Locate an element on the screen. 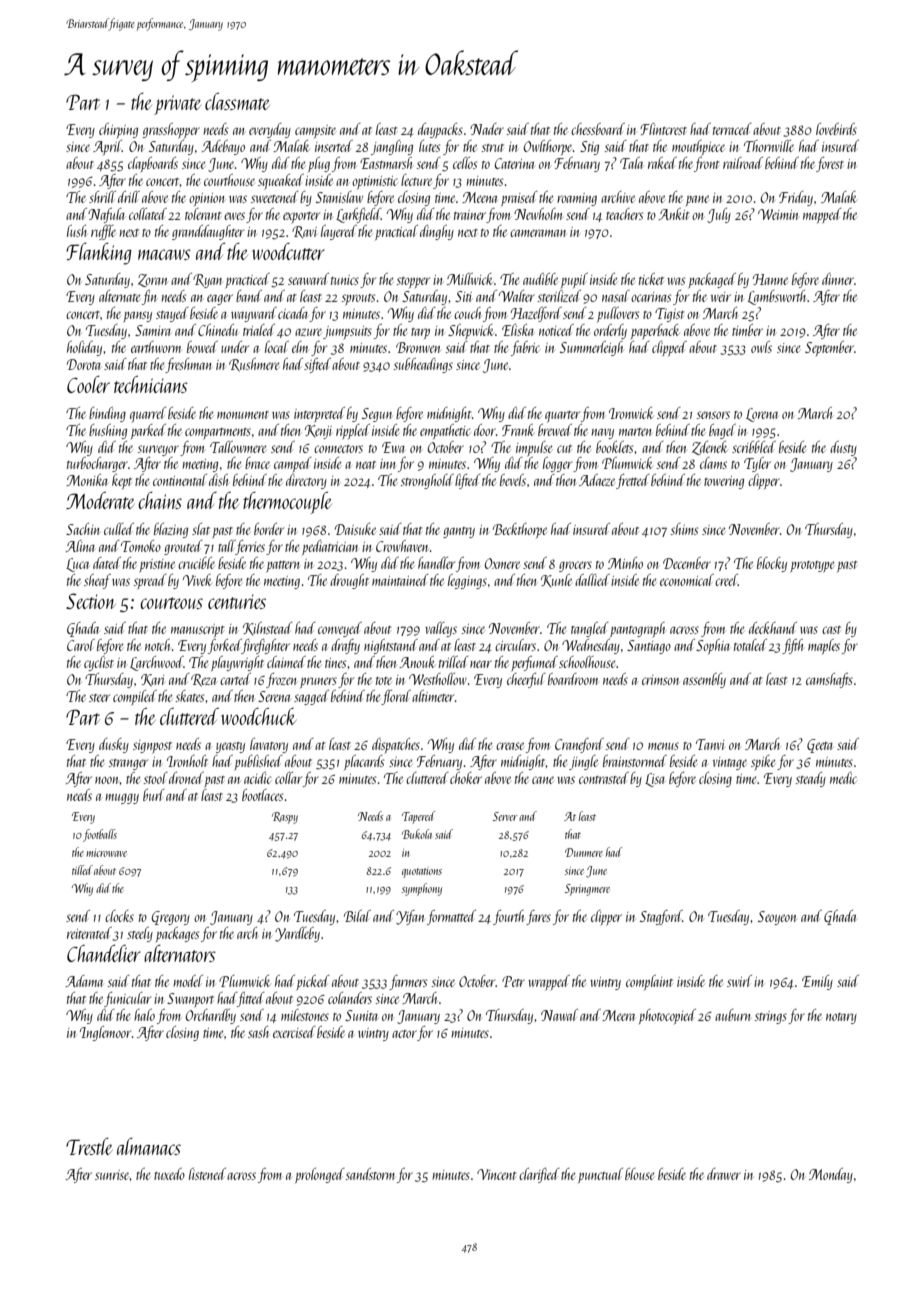 The height and width of the screenshot is (1308, 924). steer is located at coordinates (99, 698).
